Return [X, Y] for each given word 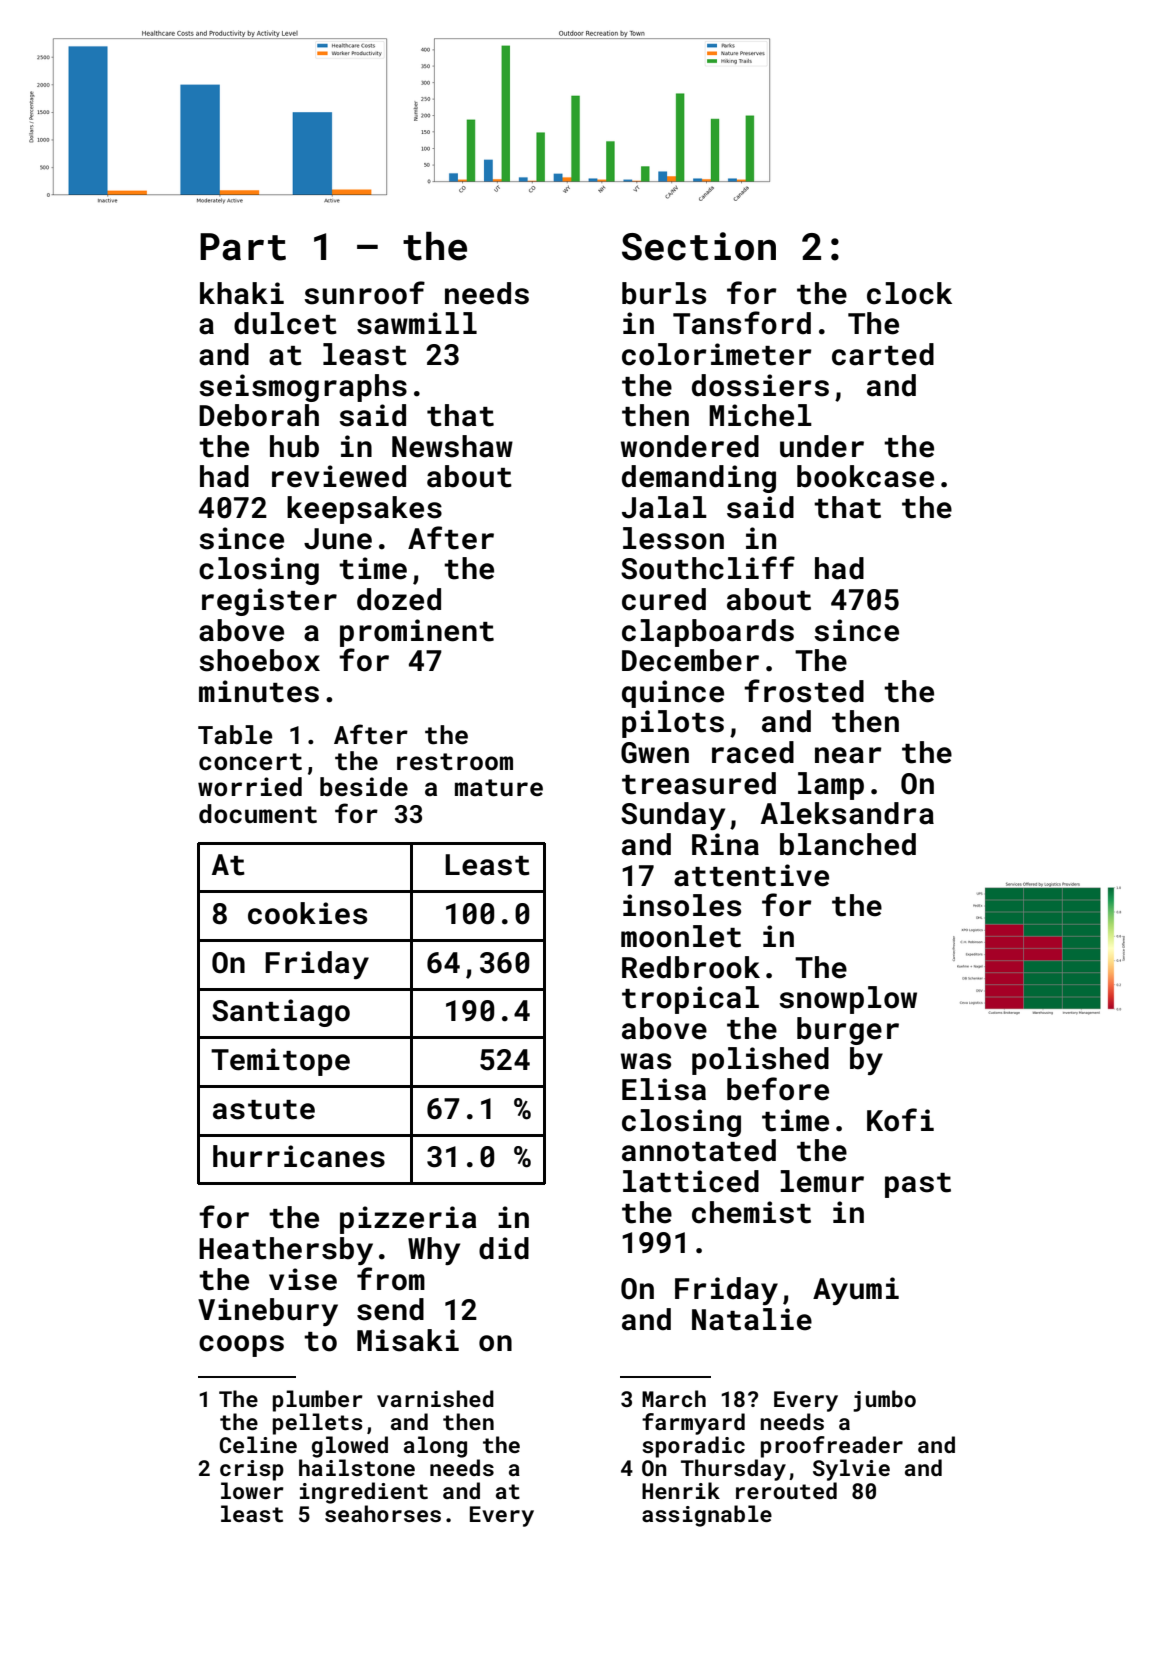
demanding [699, 479]
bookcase [865, 476]
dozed [399, 599]
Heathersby [286, 1251]
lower [252, 1490]
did [504, 1248]
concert [250, 762]
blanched [848, 844]
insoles [682, 905]
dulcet [285, 323]
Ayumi [856, 1291]
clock [909, 293]
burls [664, 293]
